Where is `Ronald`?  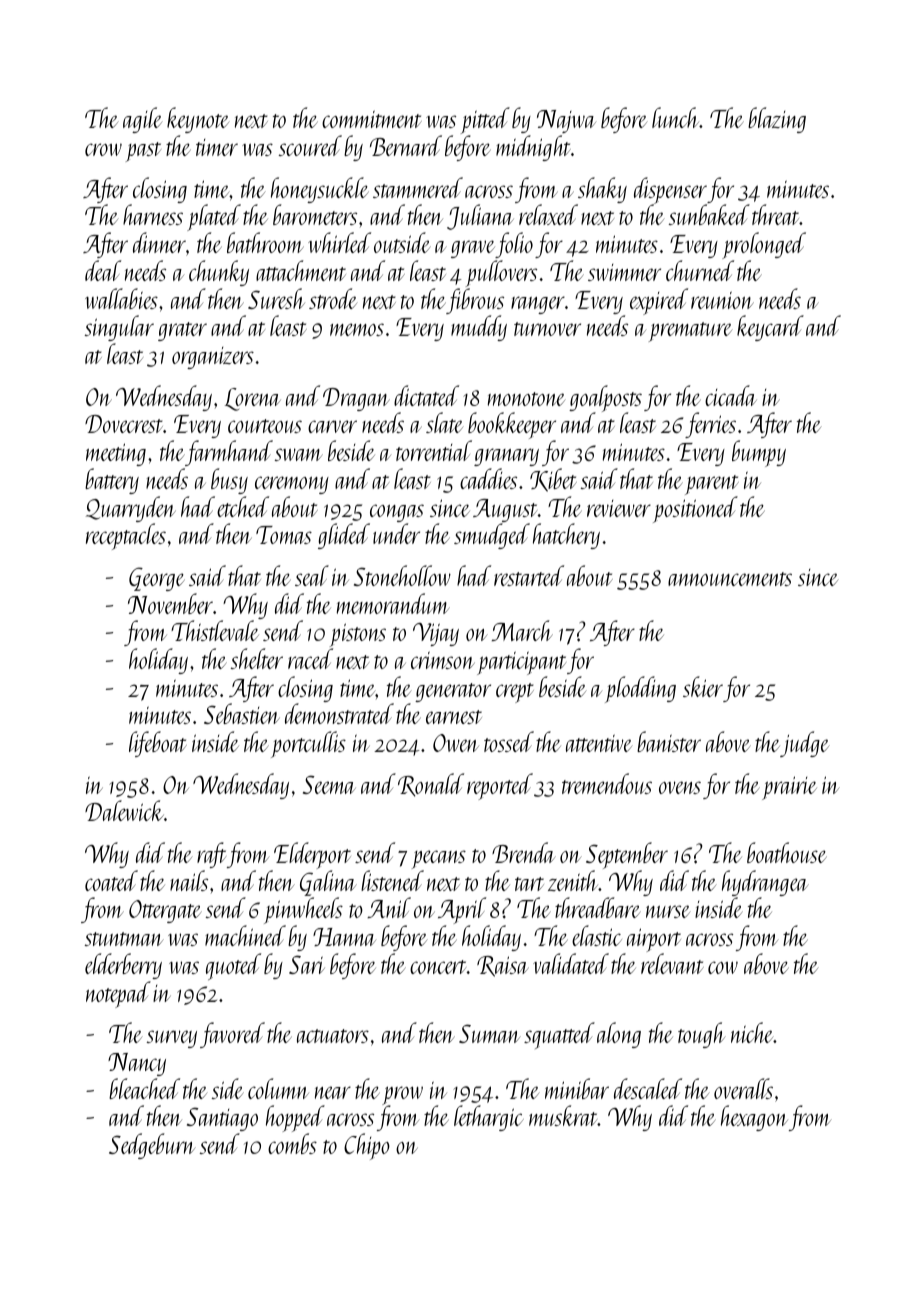
Ronald is located at coordinates (431, 785).
